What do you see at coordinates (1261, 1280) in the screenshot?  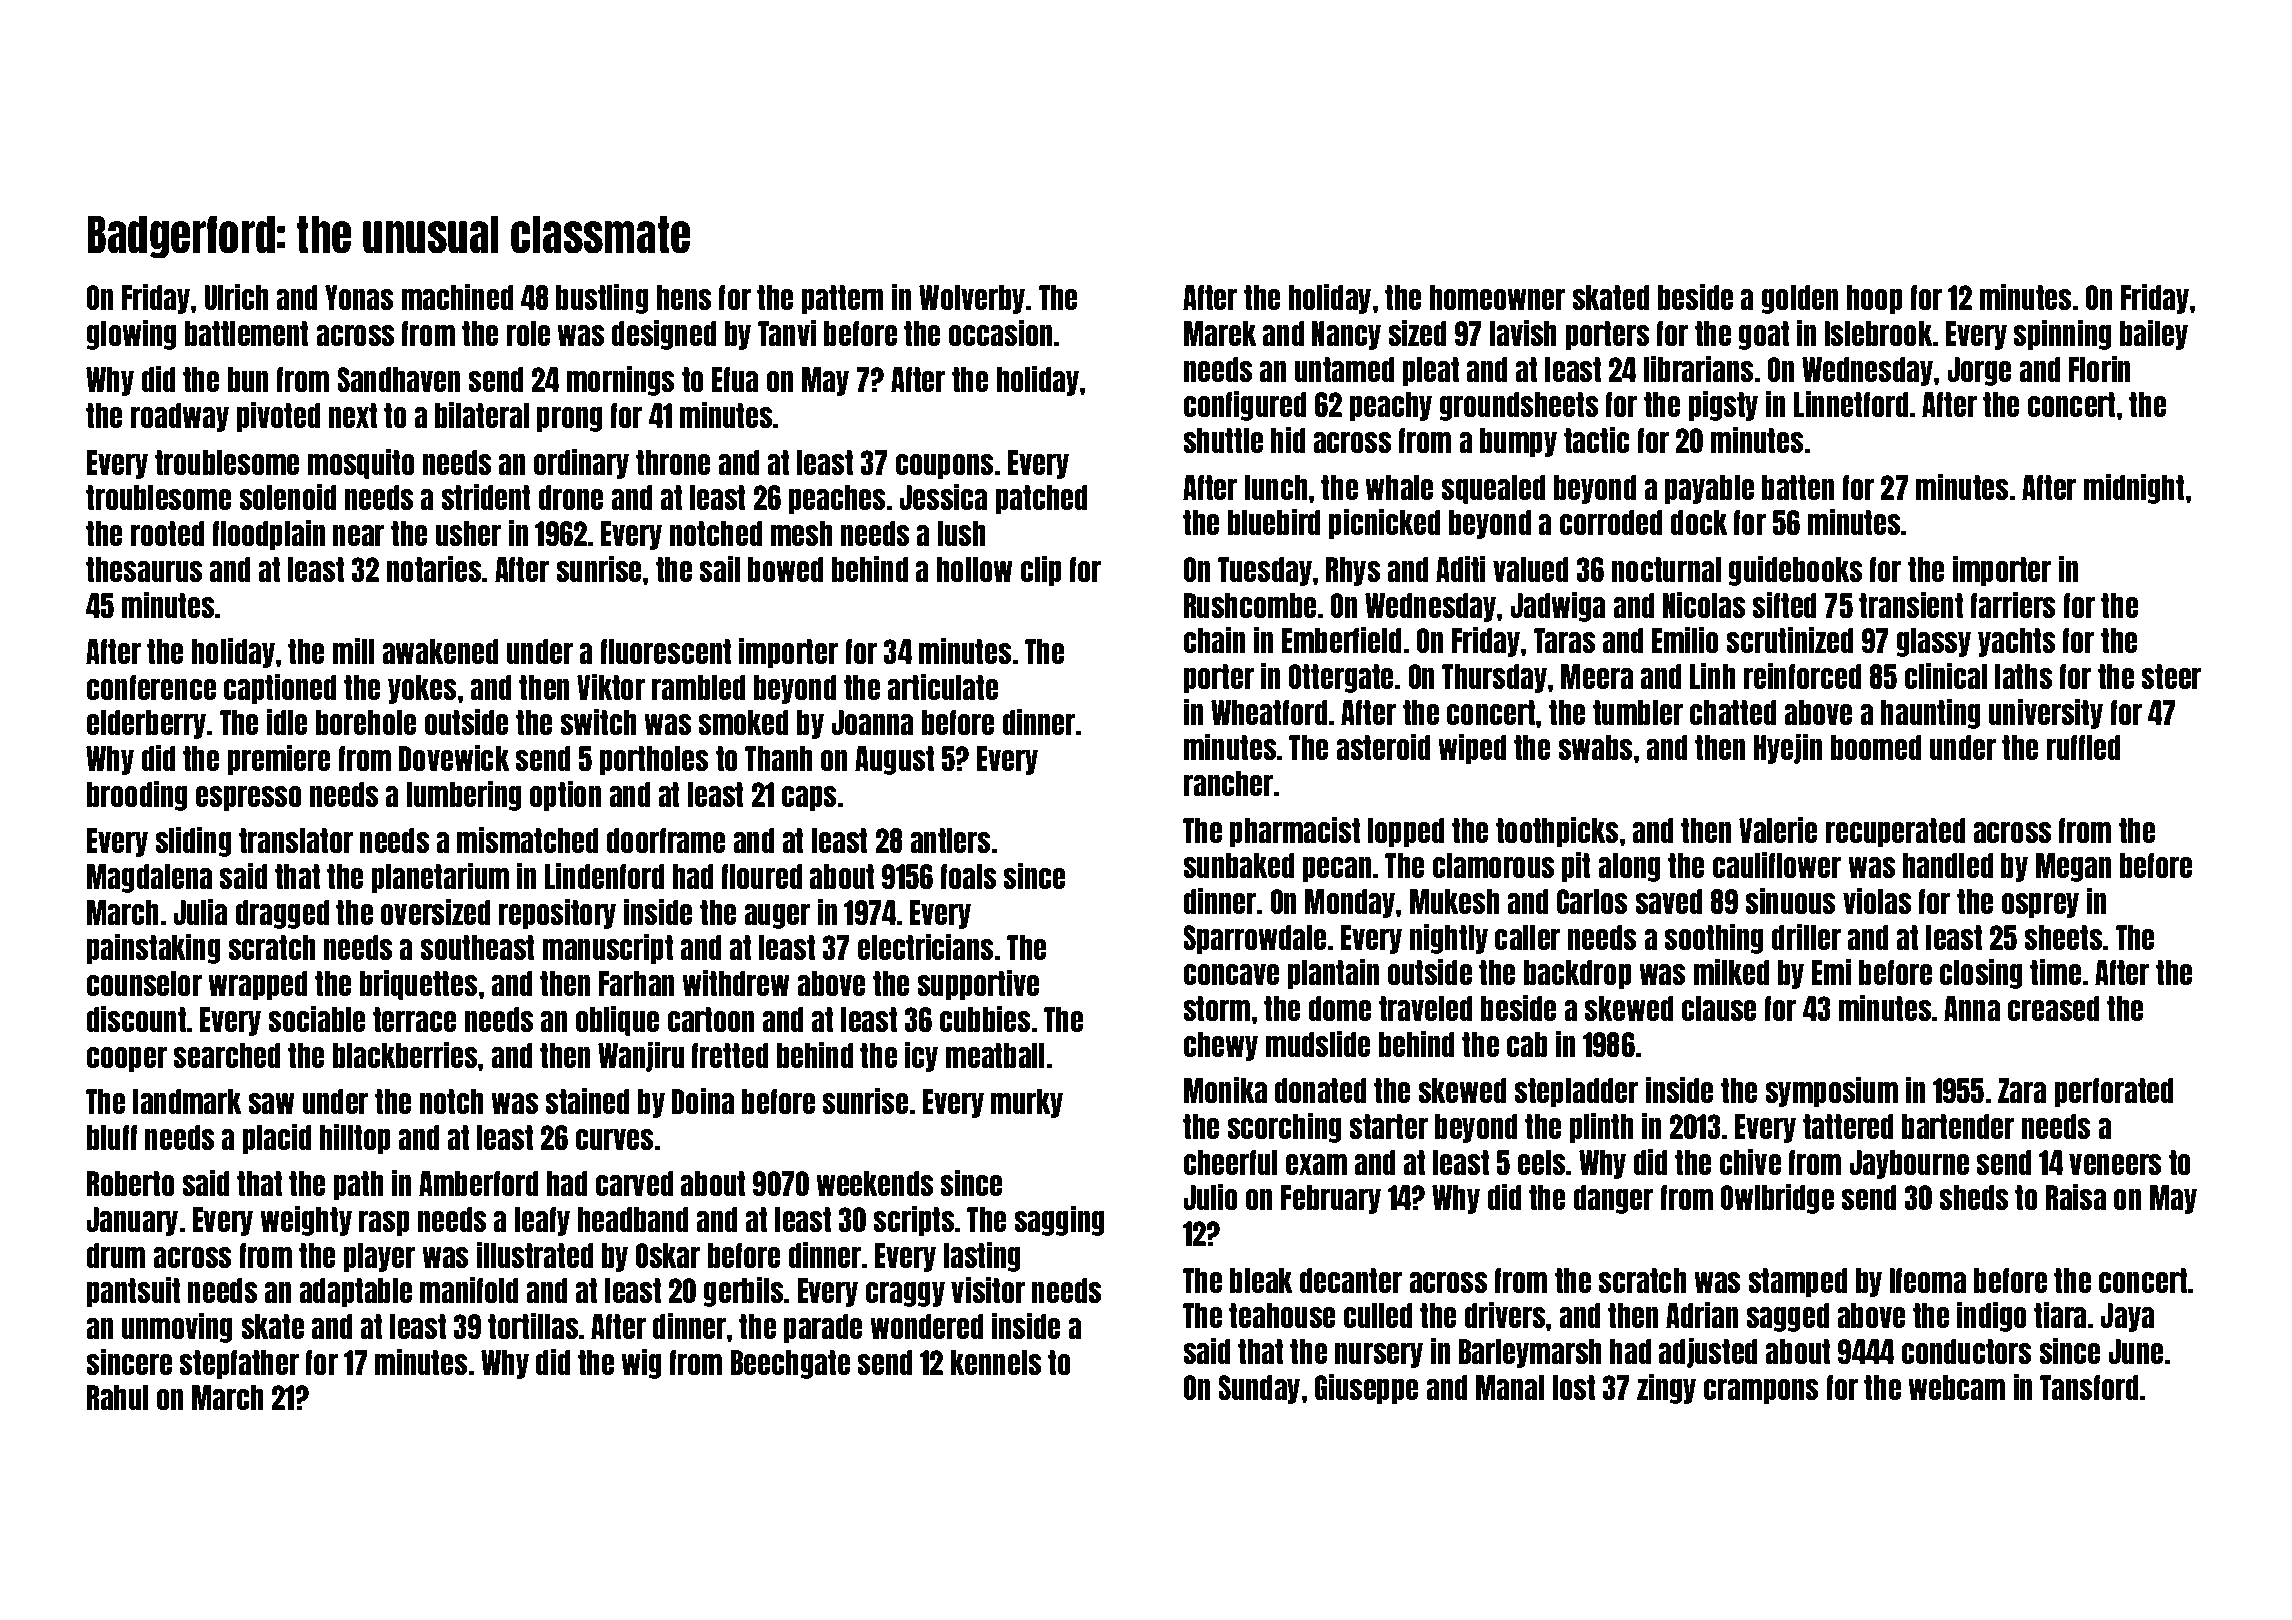 I see `bleak` at bounding box center [1261, 1280].
